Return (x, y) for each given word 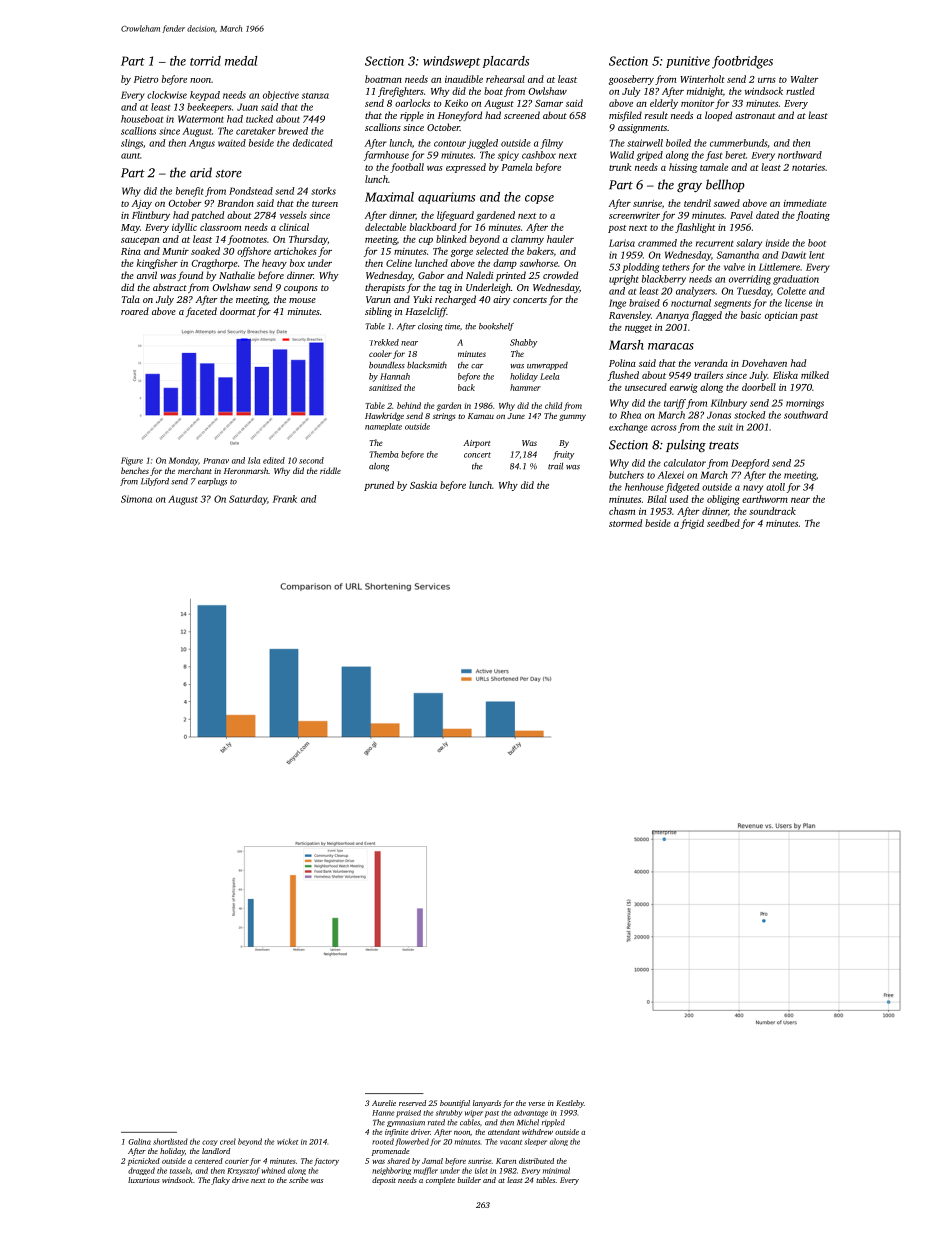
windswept (451, 62)
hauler (560, 239)
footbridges (742, 62)
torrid (205, 61)
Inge (617, 304)
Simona (136, 499)
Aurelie (384, 1103)
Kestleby (570, 1104)
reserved (412, 1103)
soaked (205, 251)
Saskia (423, 485)
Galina (139, 1141)
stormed (625, 523)
